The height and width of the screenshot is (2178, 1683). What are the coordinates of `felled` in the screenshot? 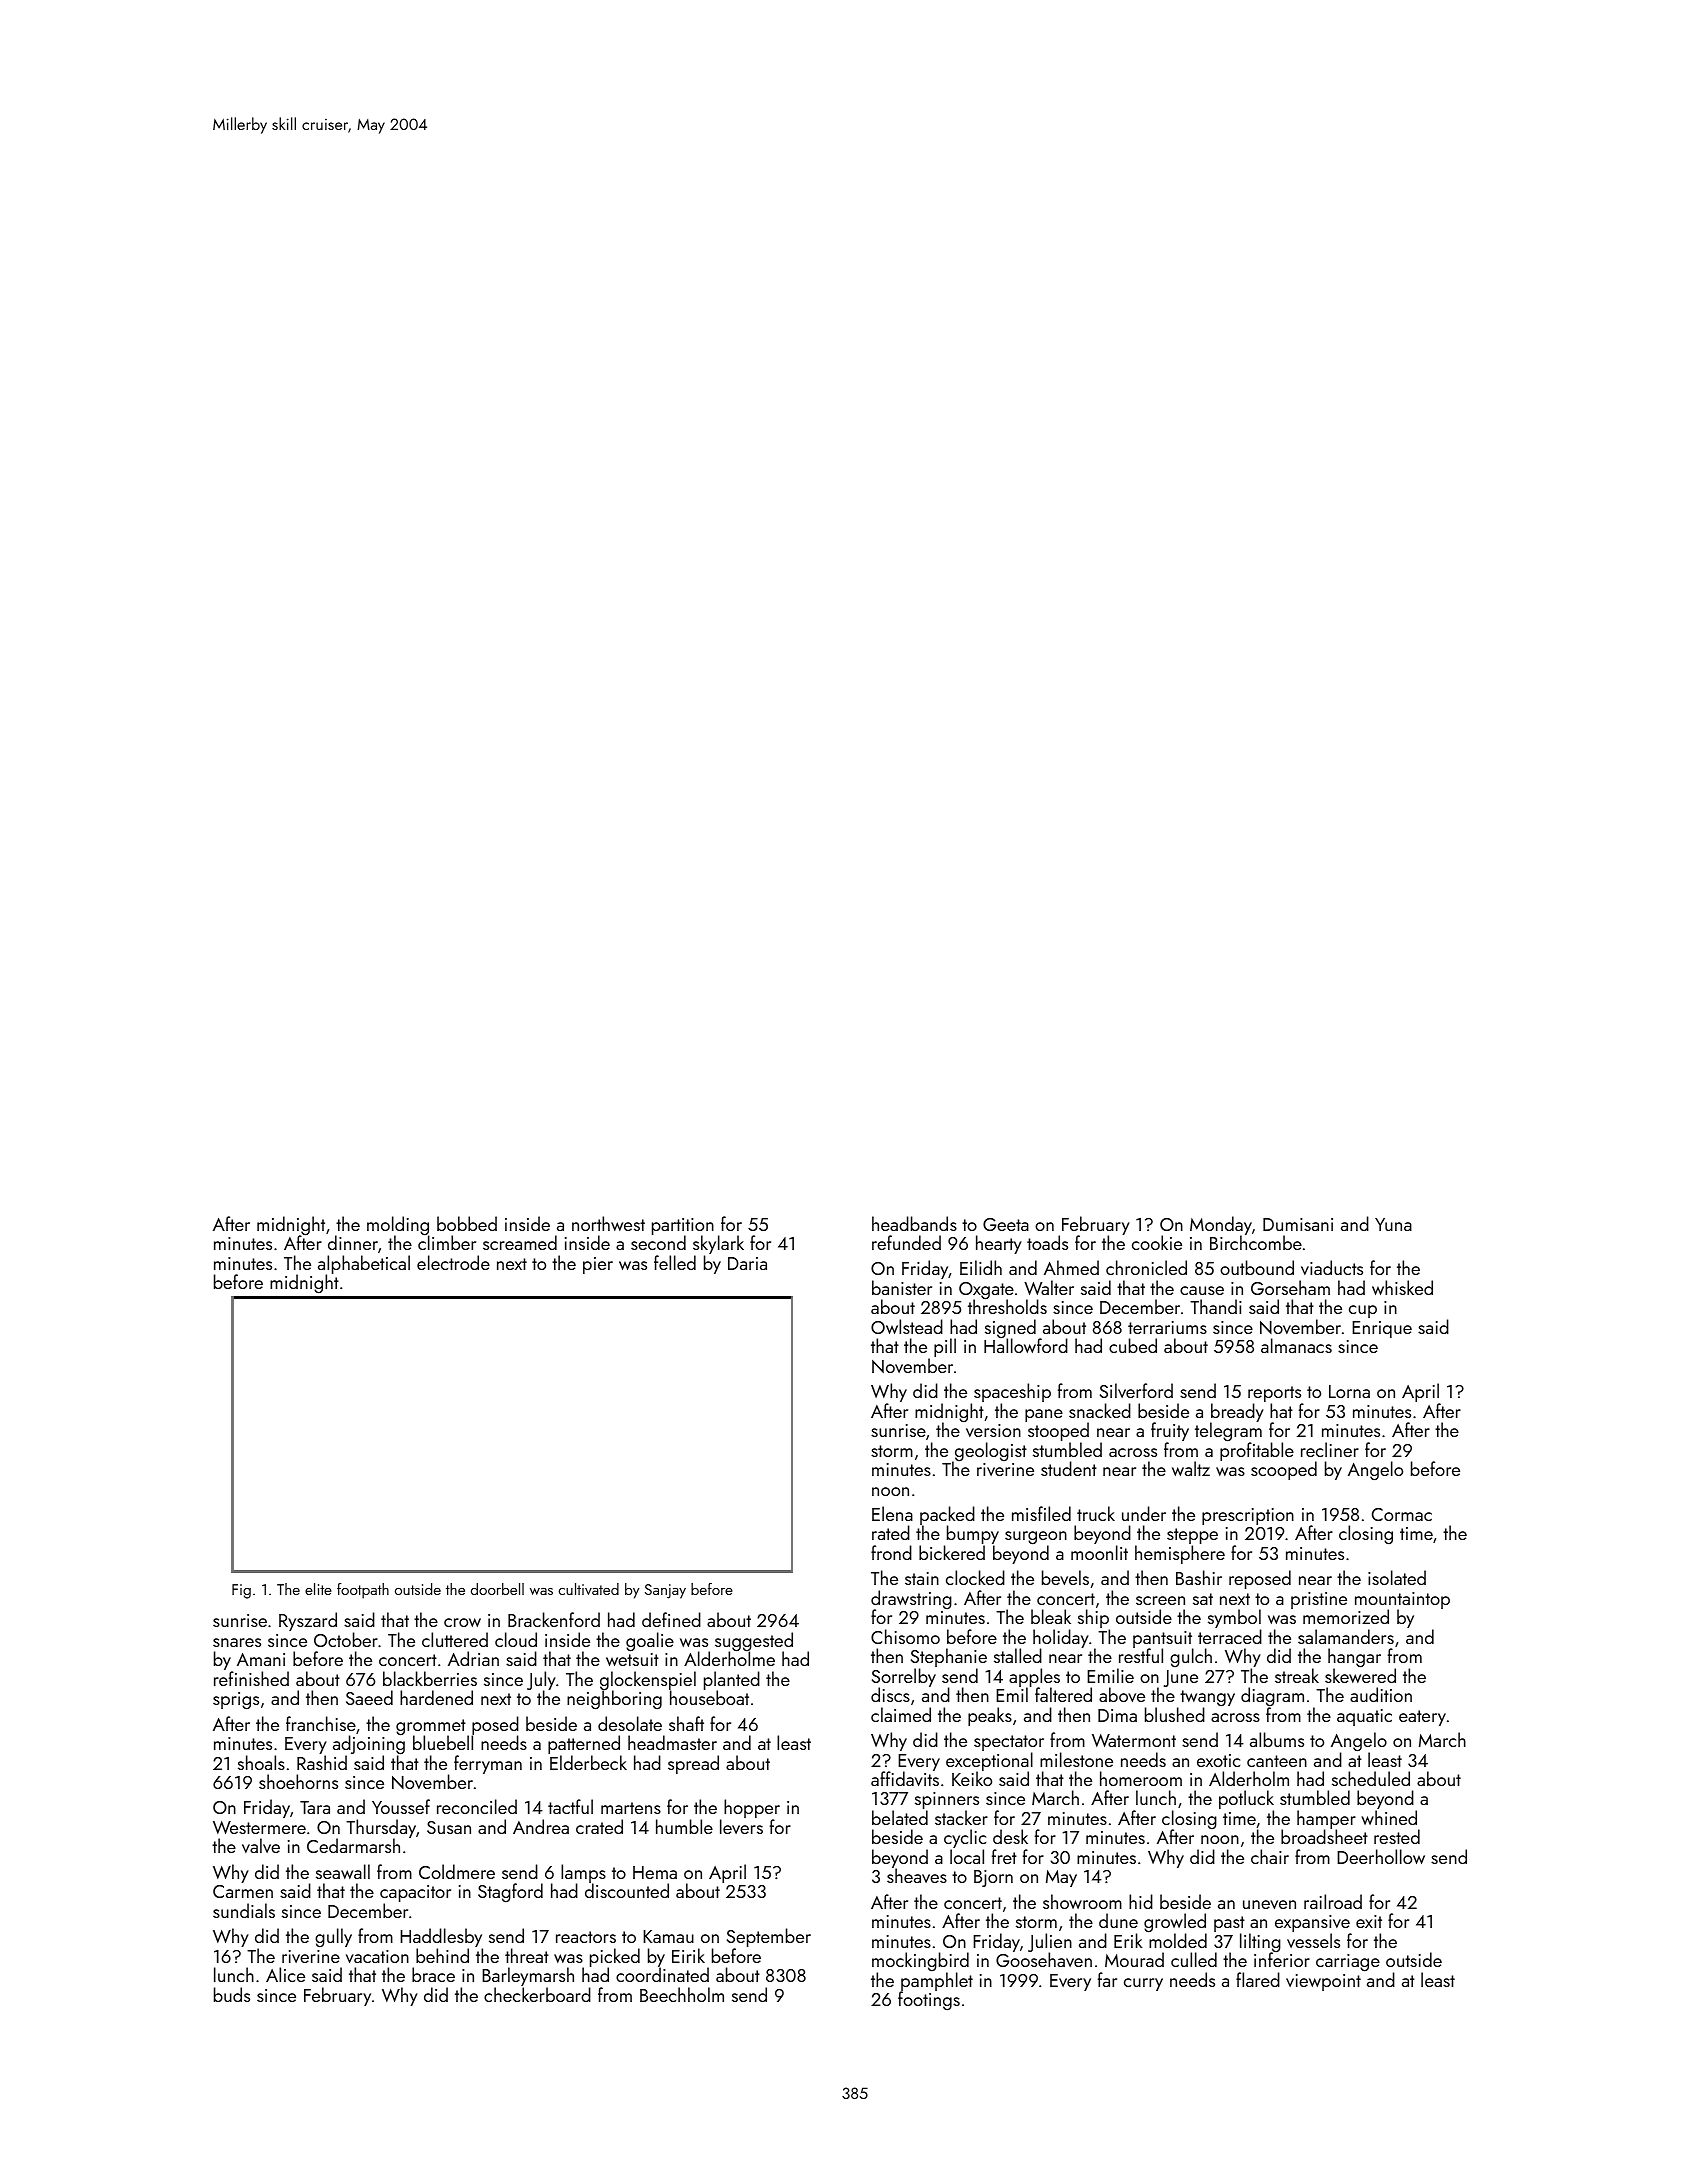 It's located at (675, 1262).
